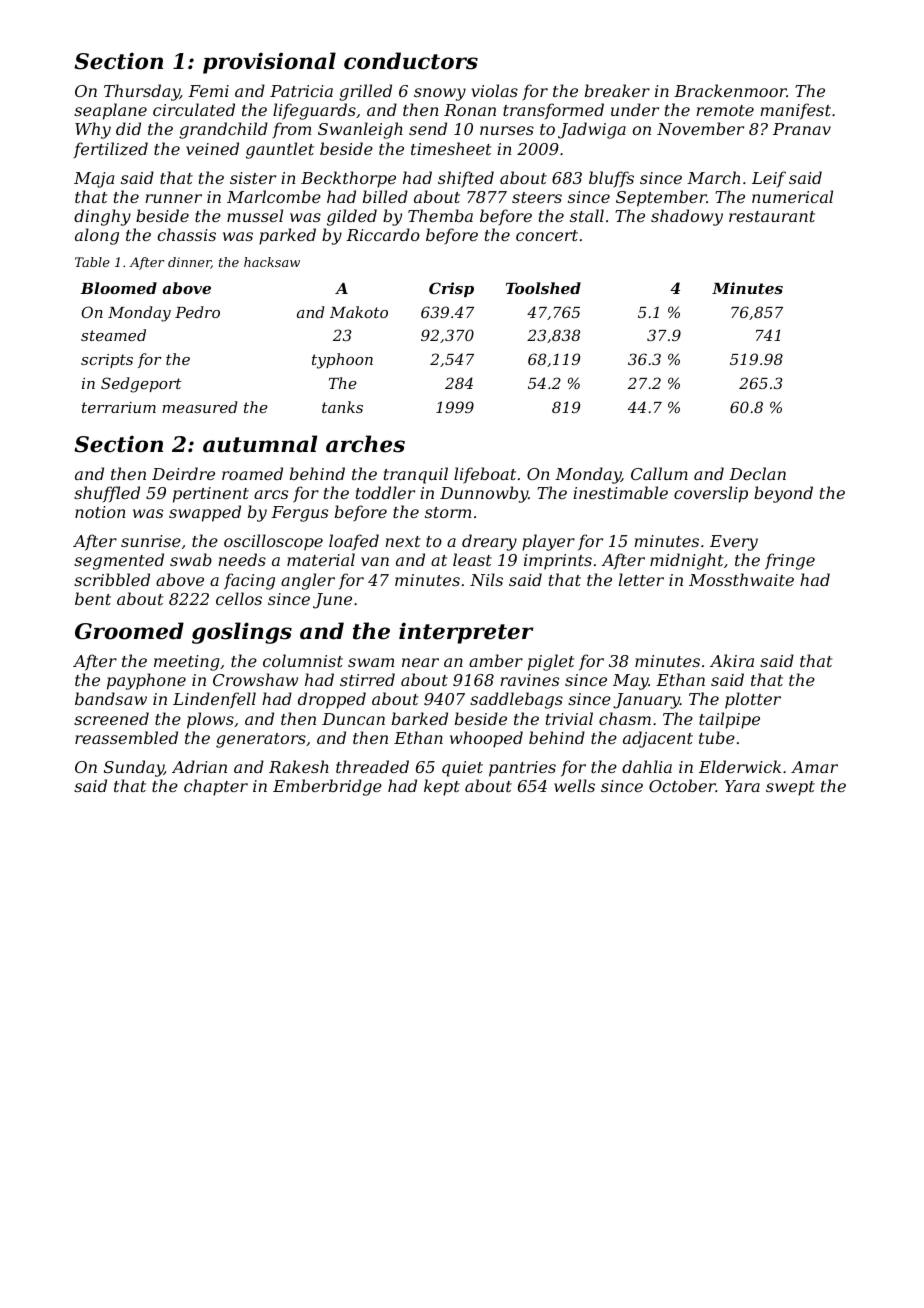 The width and height of the screenshot is (924, 1308). Describe the element at coordinates (411, 61) in the screenshot. I see `conductors` at that location.
